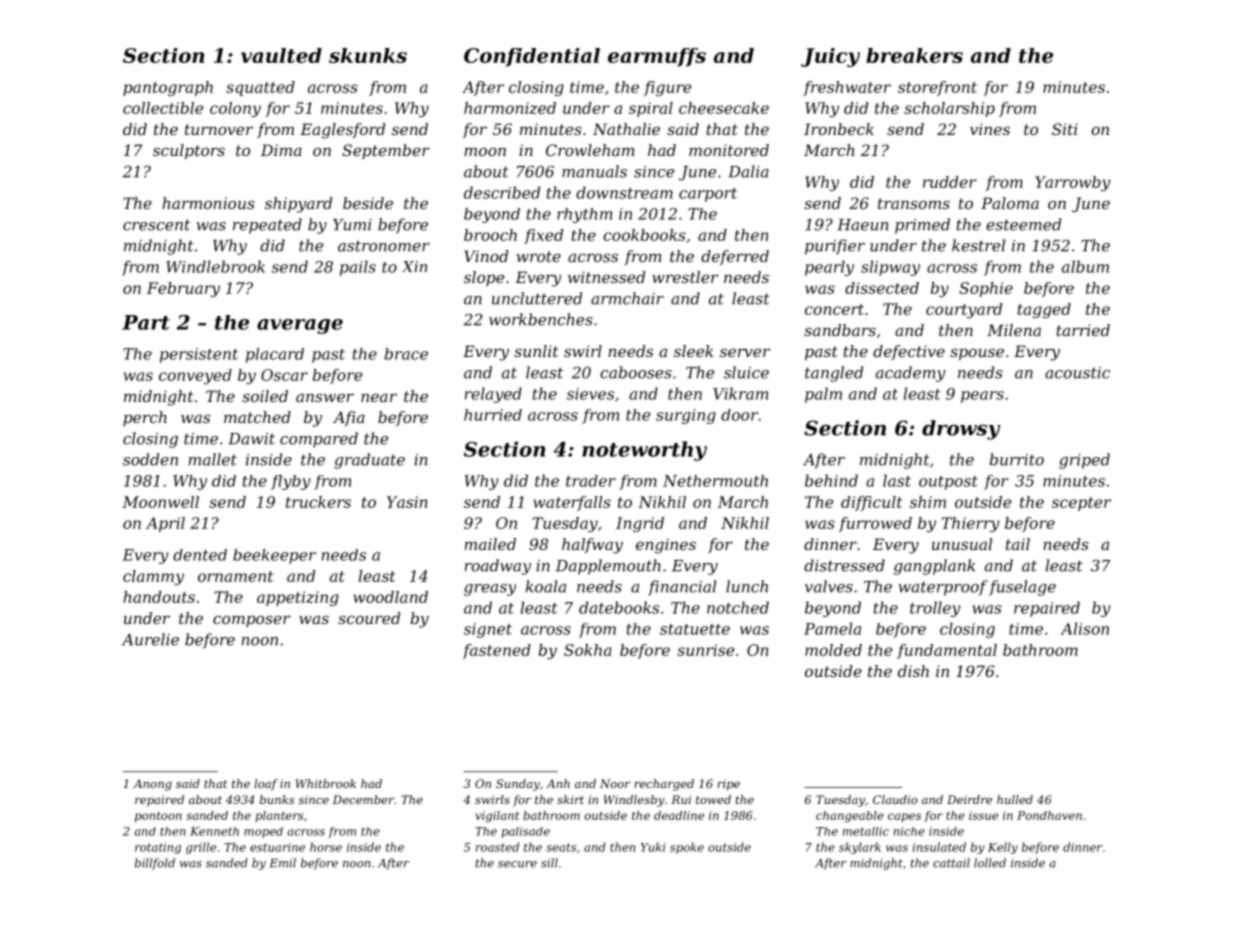 Image resolution: width=1233 pixels, height=952 pixels. What do you see at coordinates (636, 372) in the document?
I see `cabooses` at bounding box center [636, 372].
